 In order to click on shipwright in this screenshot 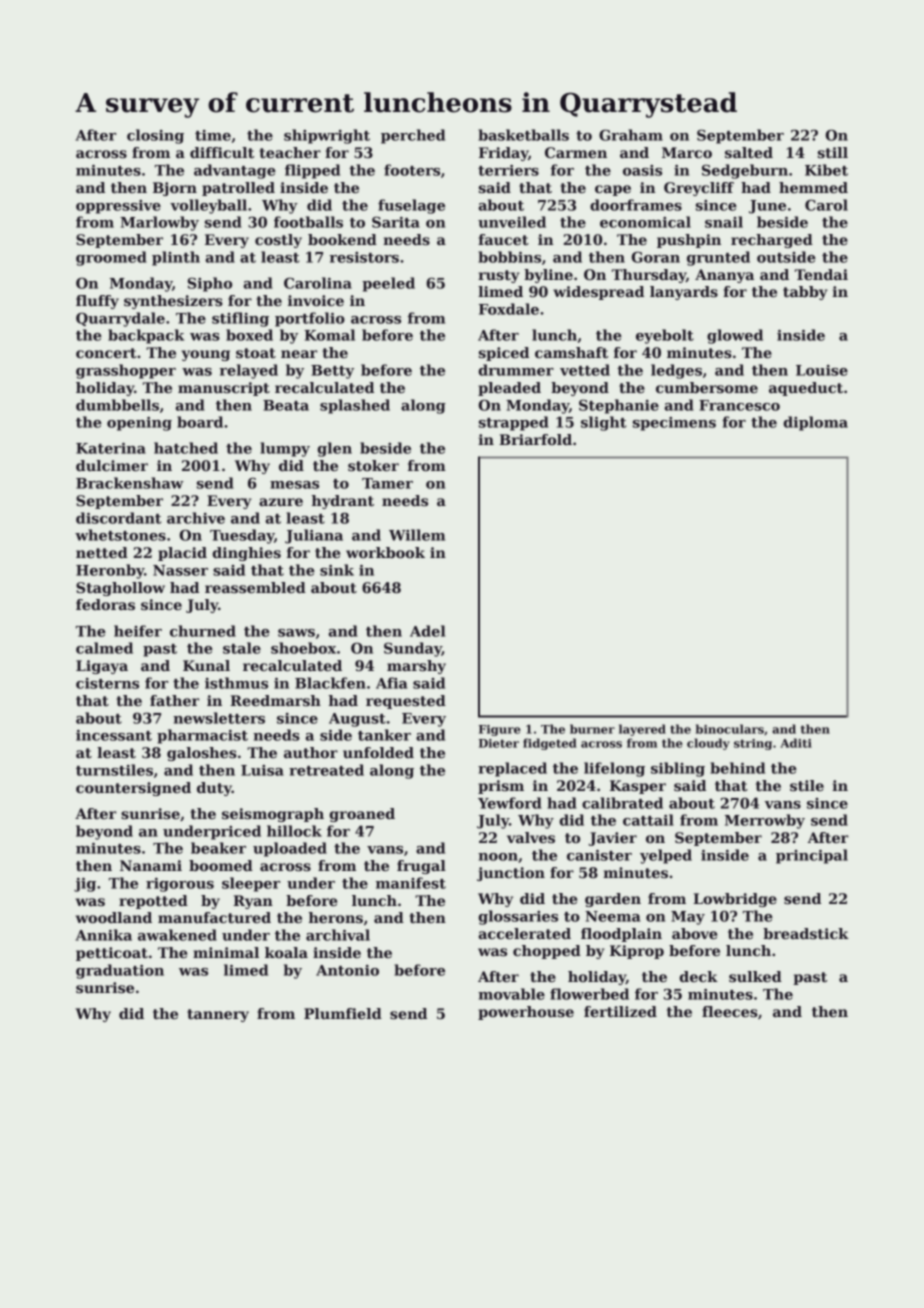, I will do `click(327, 136)`.
